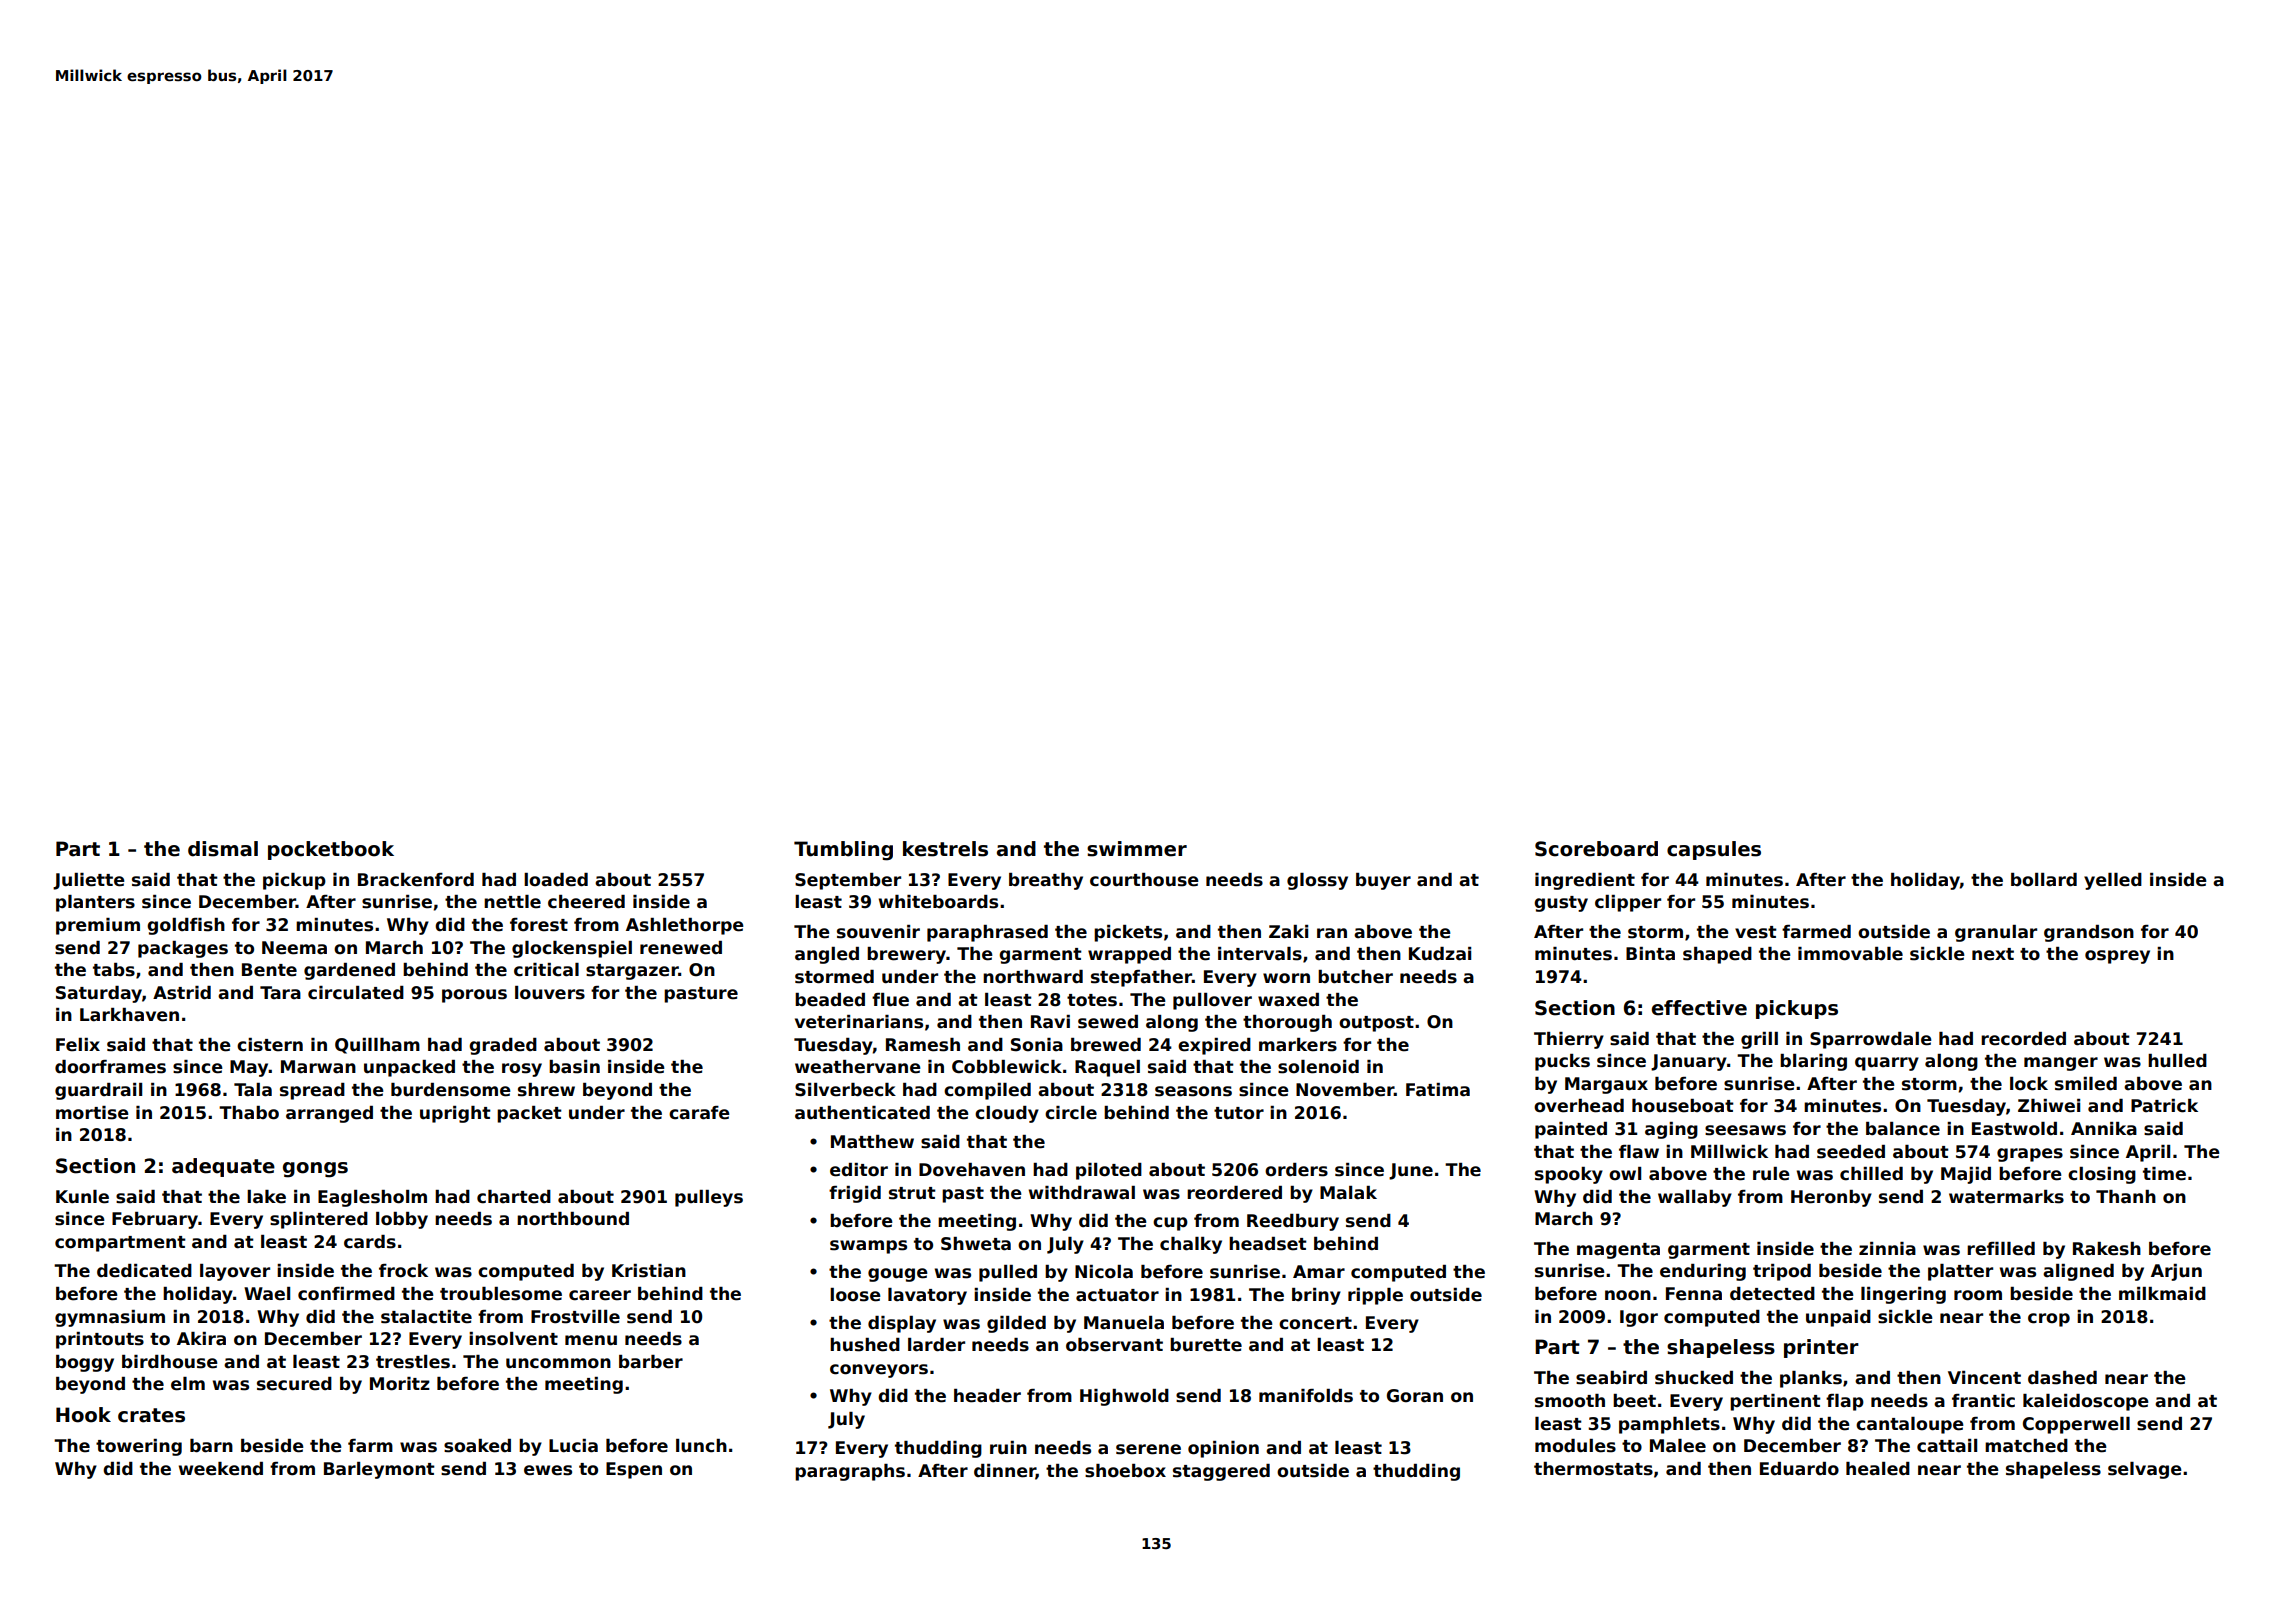 The image size is (2282, 1614). What do you see at coordinates (529, 1114) in the image?
I see `packet` at bounding box center [529, 1114].
